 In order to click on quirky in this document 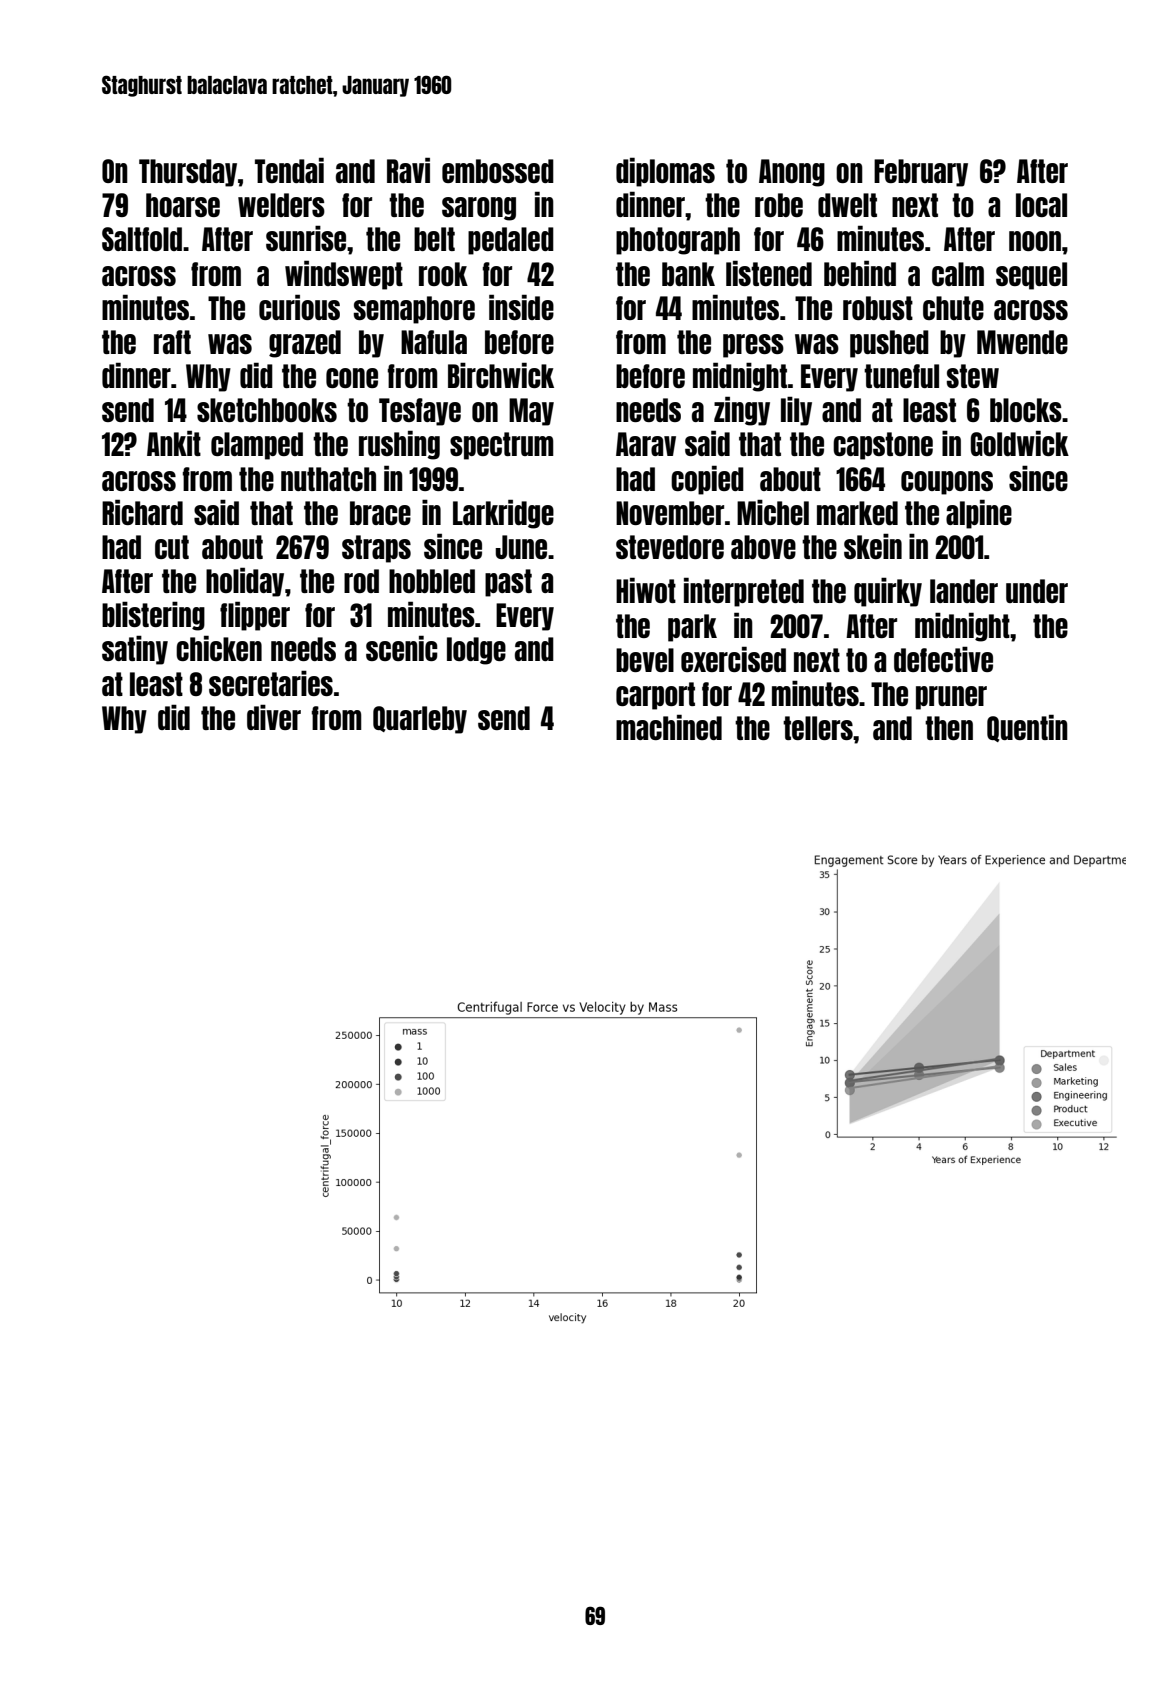, I will do `click(888, 592)`.
